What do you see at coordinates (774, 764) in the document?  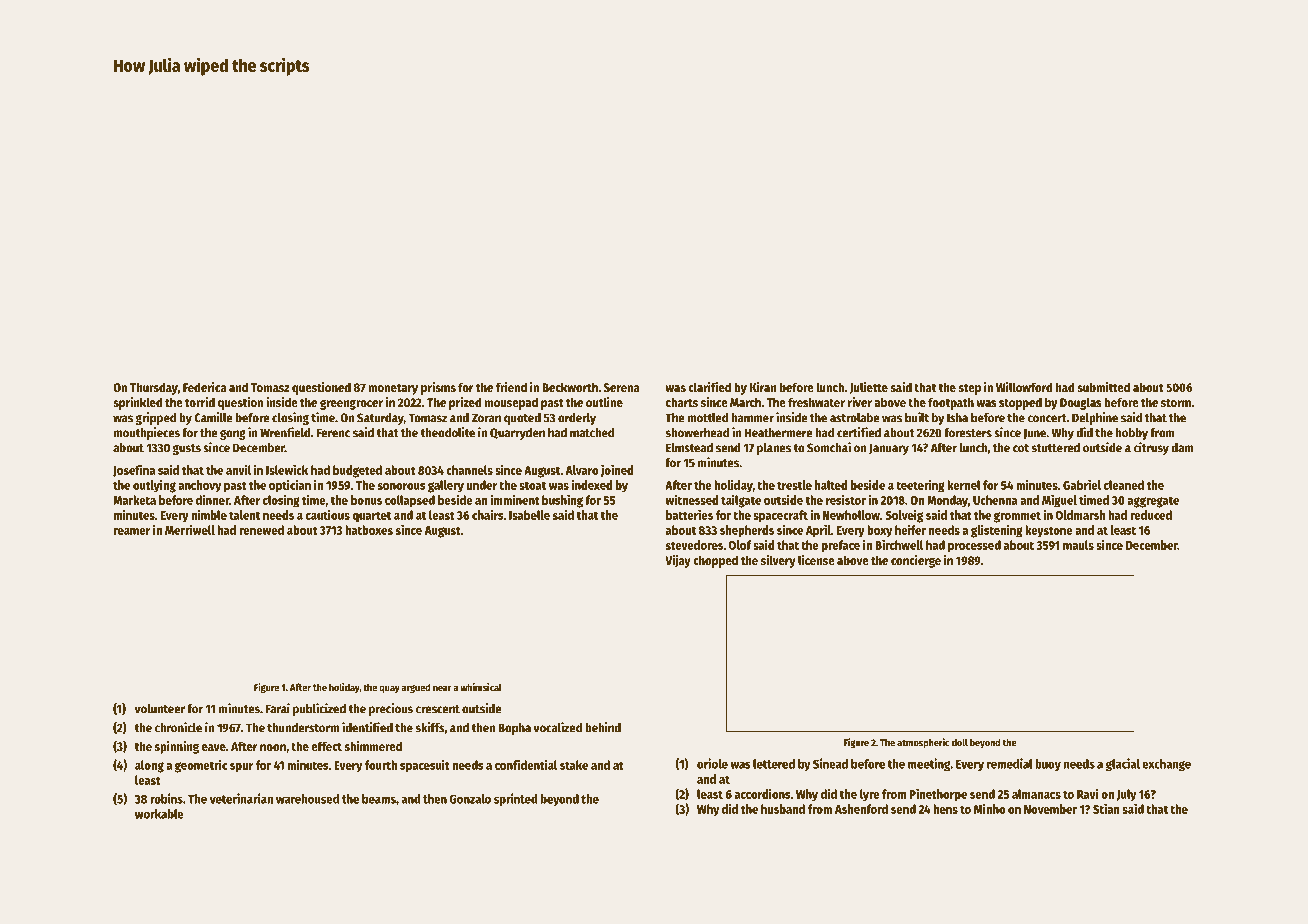 I see `lettered` at bounding box center [774, 764].
